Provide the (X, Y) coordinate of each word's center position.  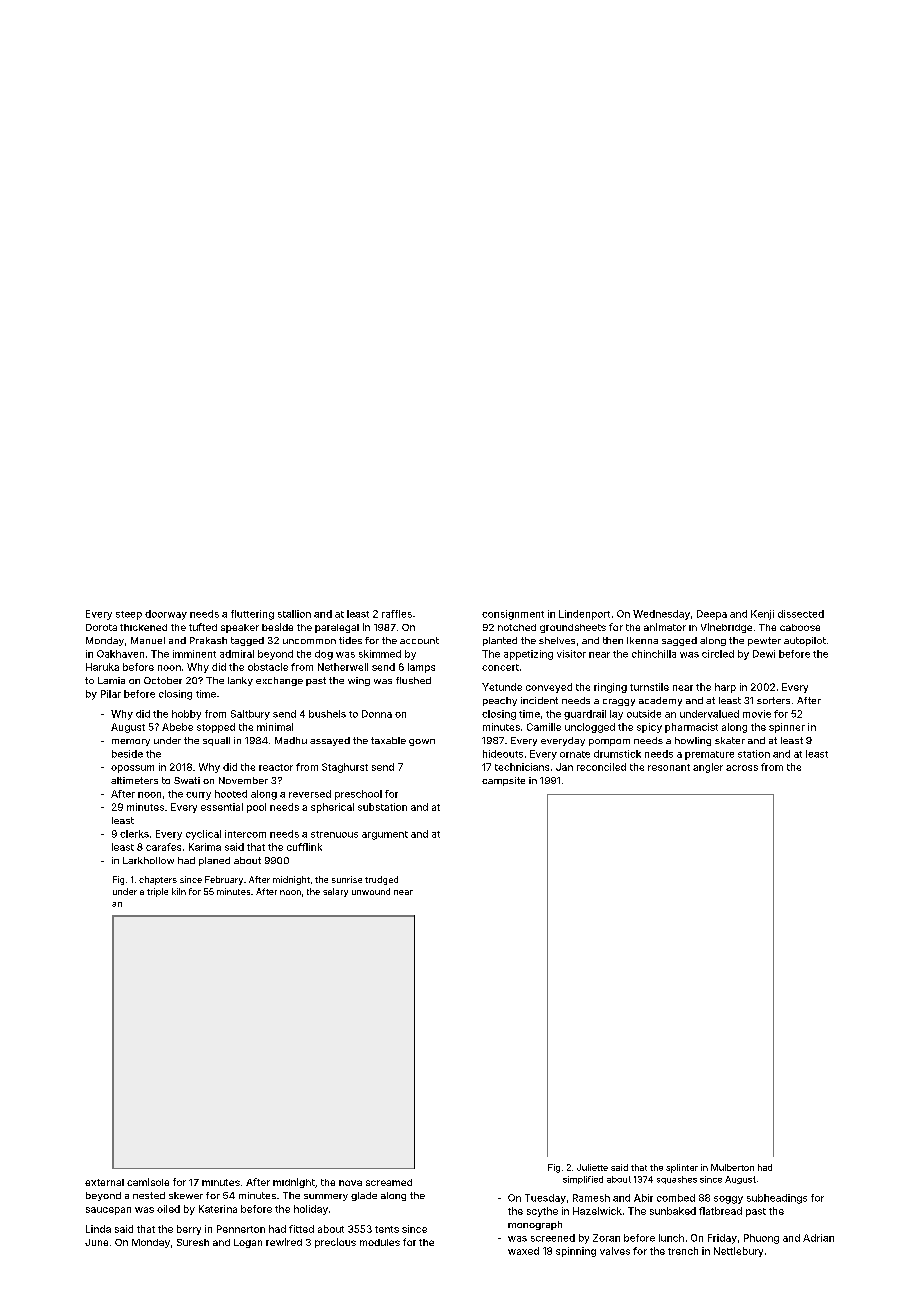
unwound (371, 891)
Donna (377, 714)
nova (350, 1183)
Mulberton (732, 1167)
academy (660, 701)
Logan (248, 1243)
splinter (682, 1168)
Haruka (102, 667)
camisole (148, 1182)
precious (335, 1243)
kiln (179, 891)
